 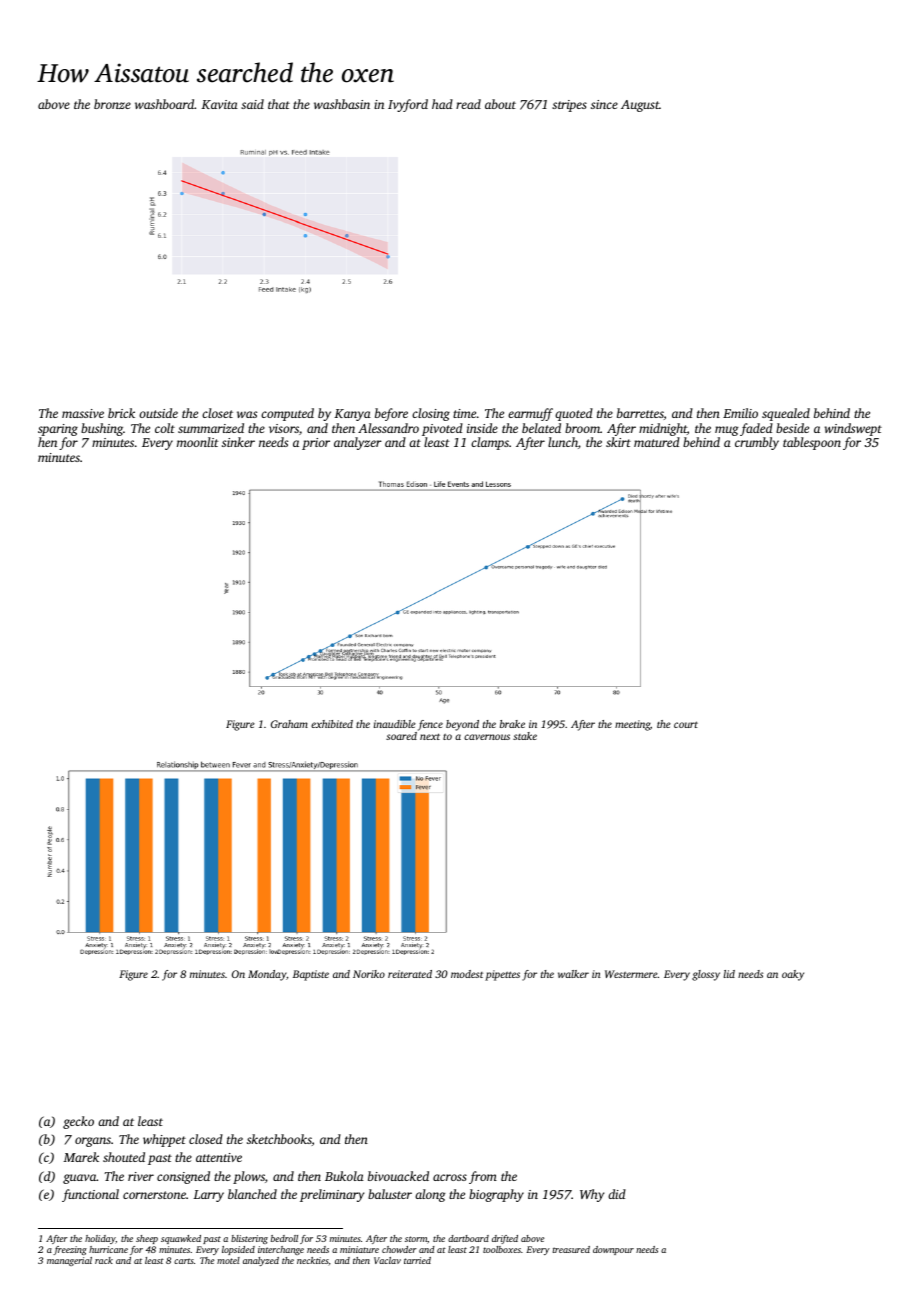 What do you see at coordinates (490, 443) in the document?
I see `clamps` at bounding box center [490, 443].
